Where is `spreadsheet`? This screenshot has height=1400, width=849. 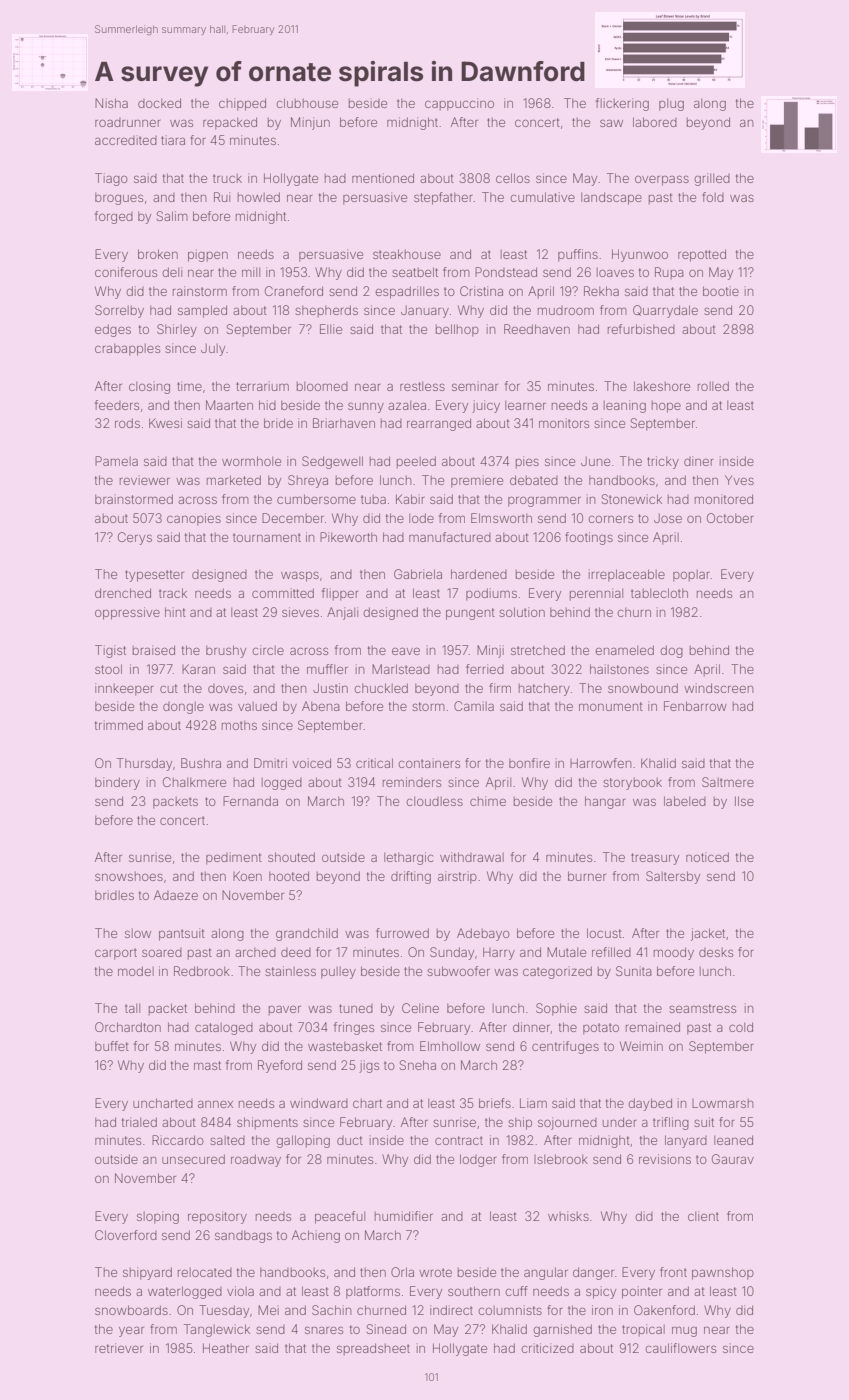 spreadsheet is located at coordinates (373, 1349).
